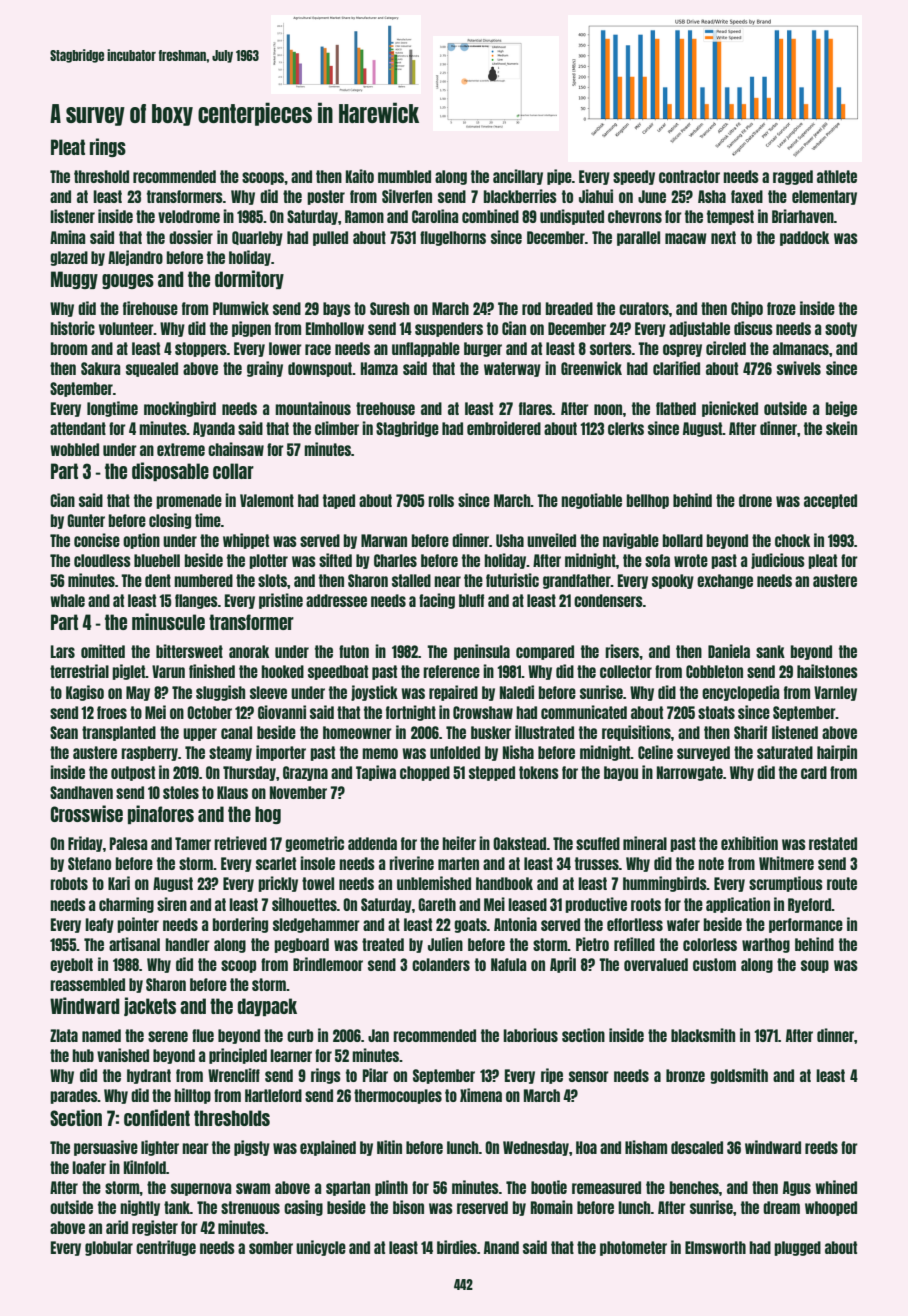 The height and width of the image is (1316, 908). Describe the element at coordinates (276, 863) in the image. I see `scarlet` at that location.
